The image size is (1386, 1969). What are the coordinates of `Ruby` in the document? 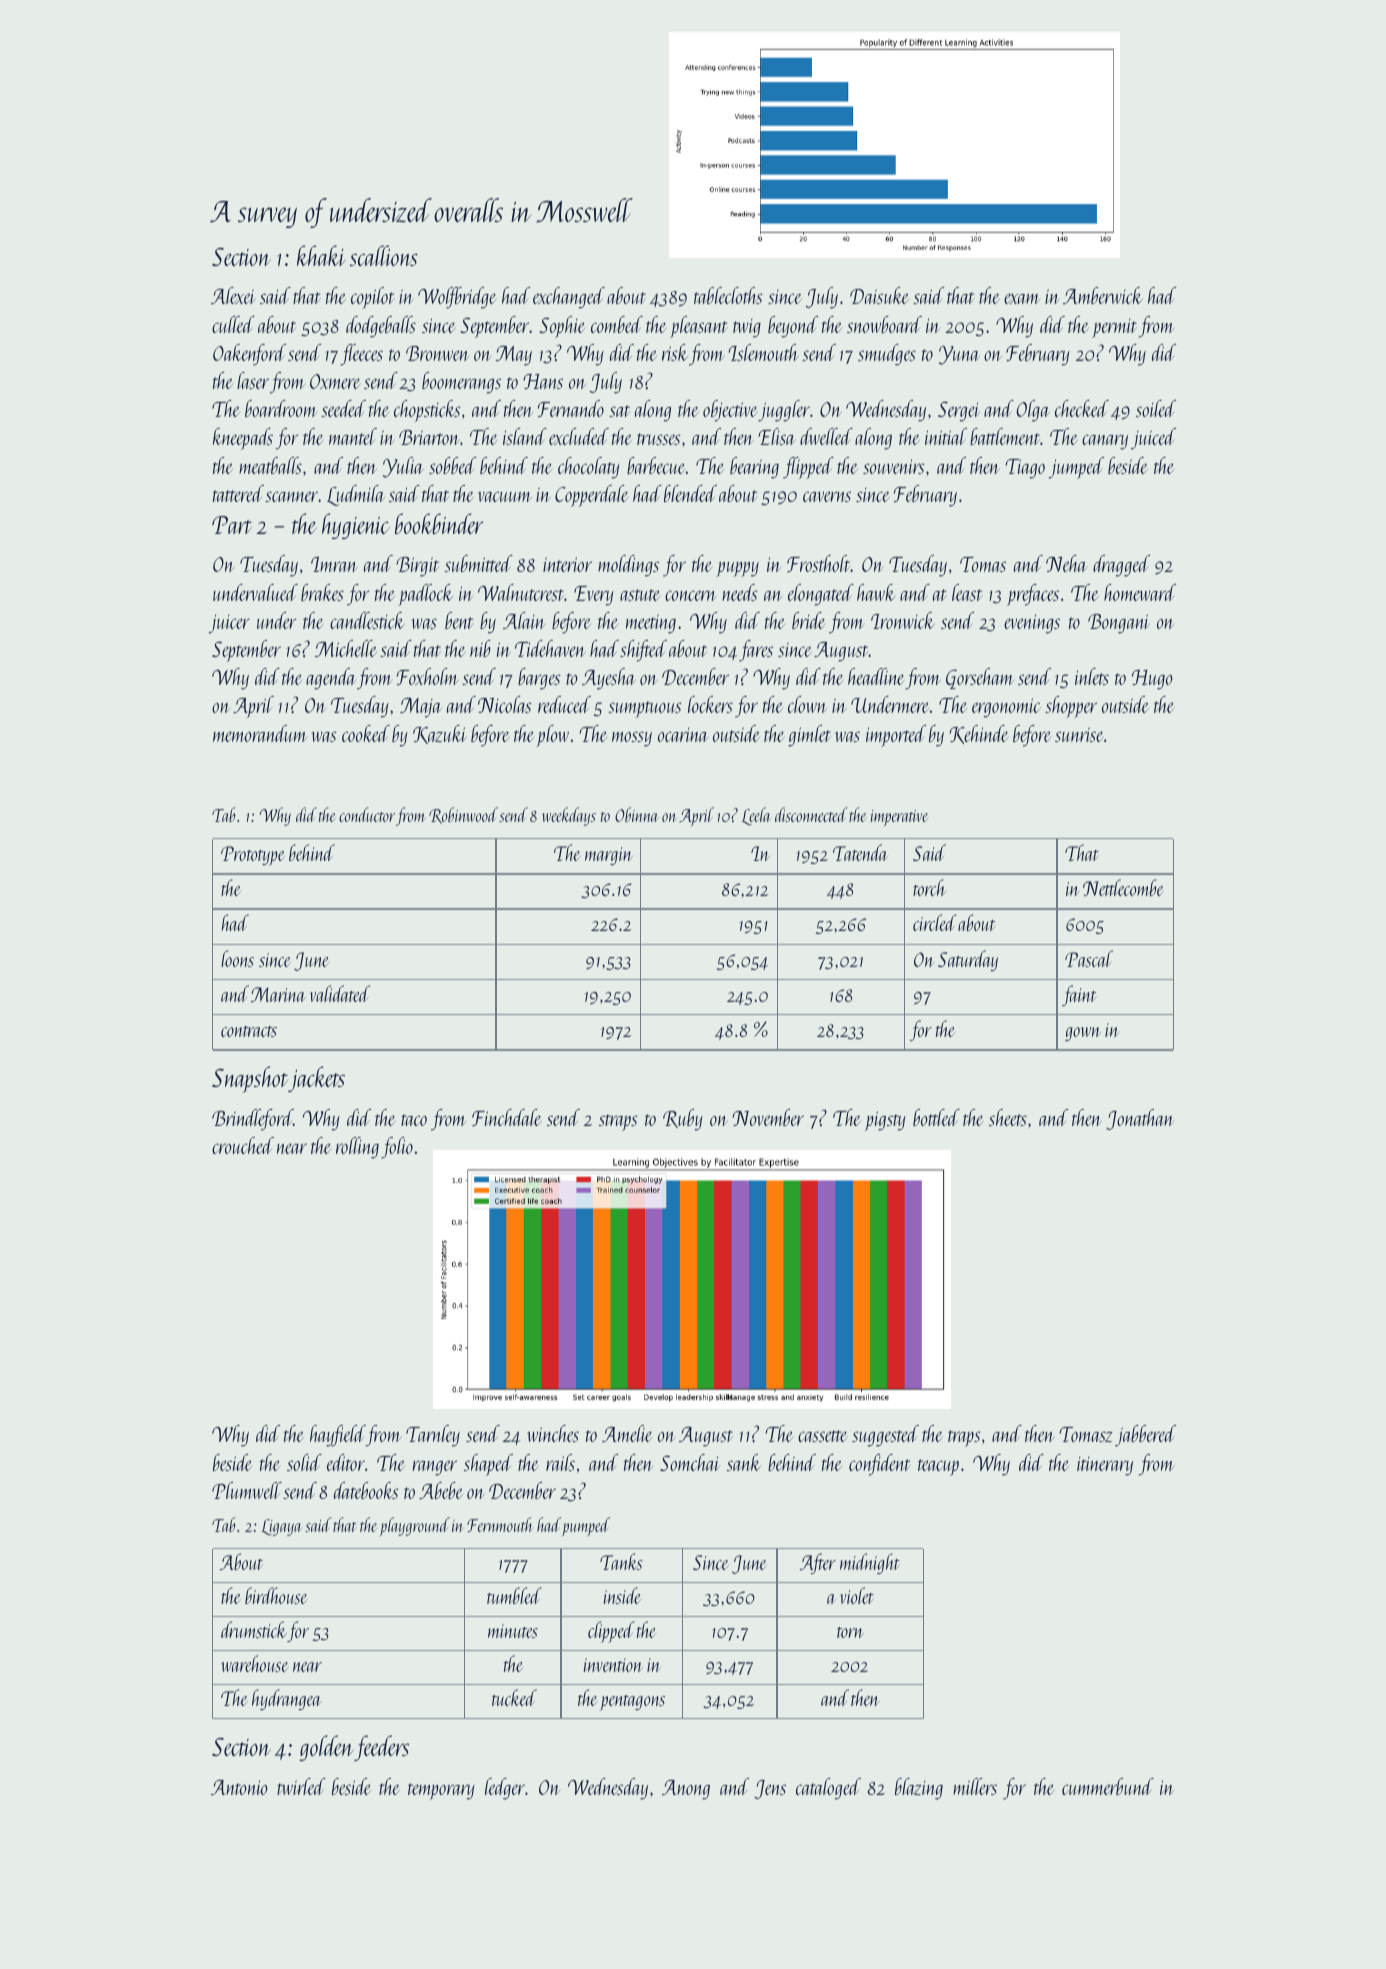 It's located at (683, 1120).
